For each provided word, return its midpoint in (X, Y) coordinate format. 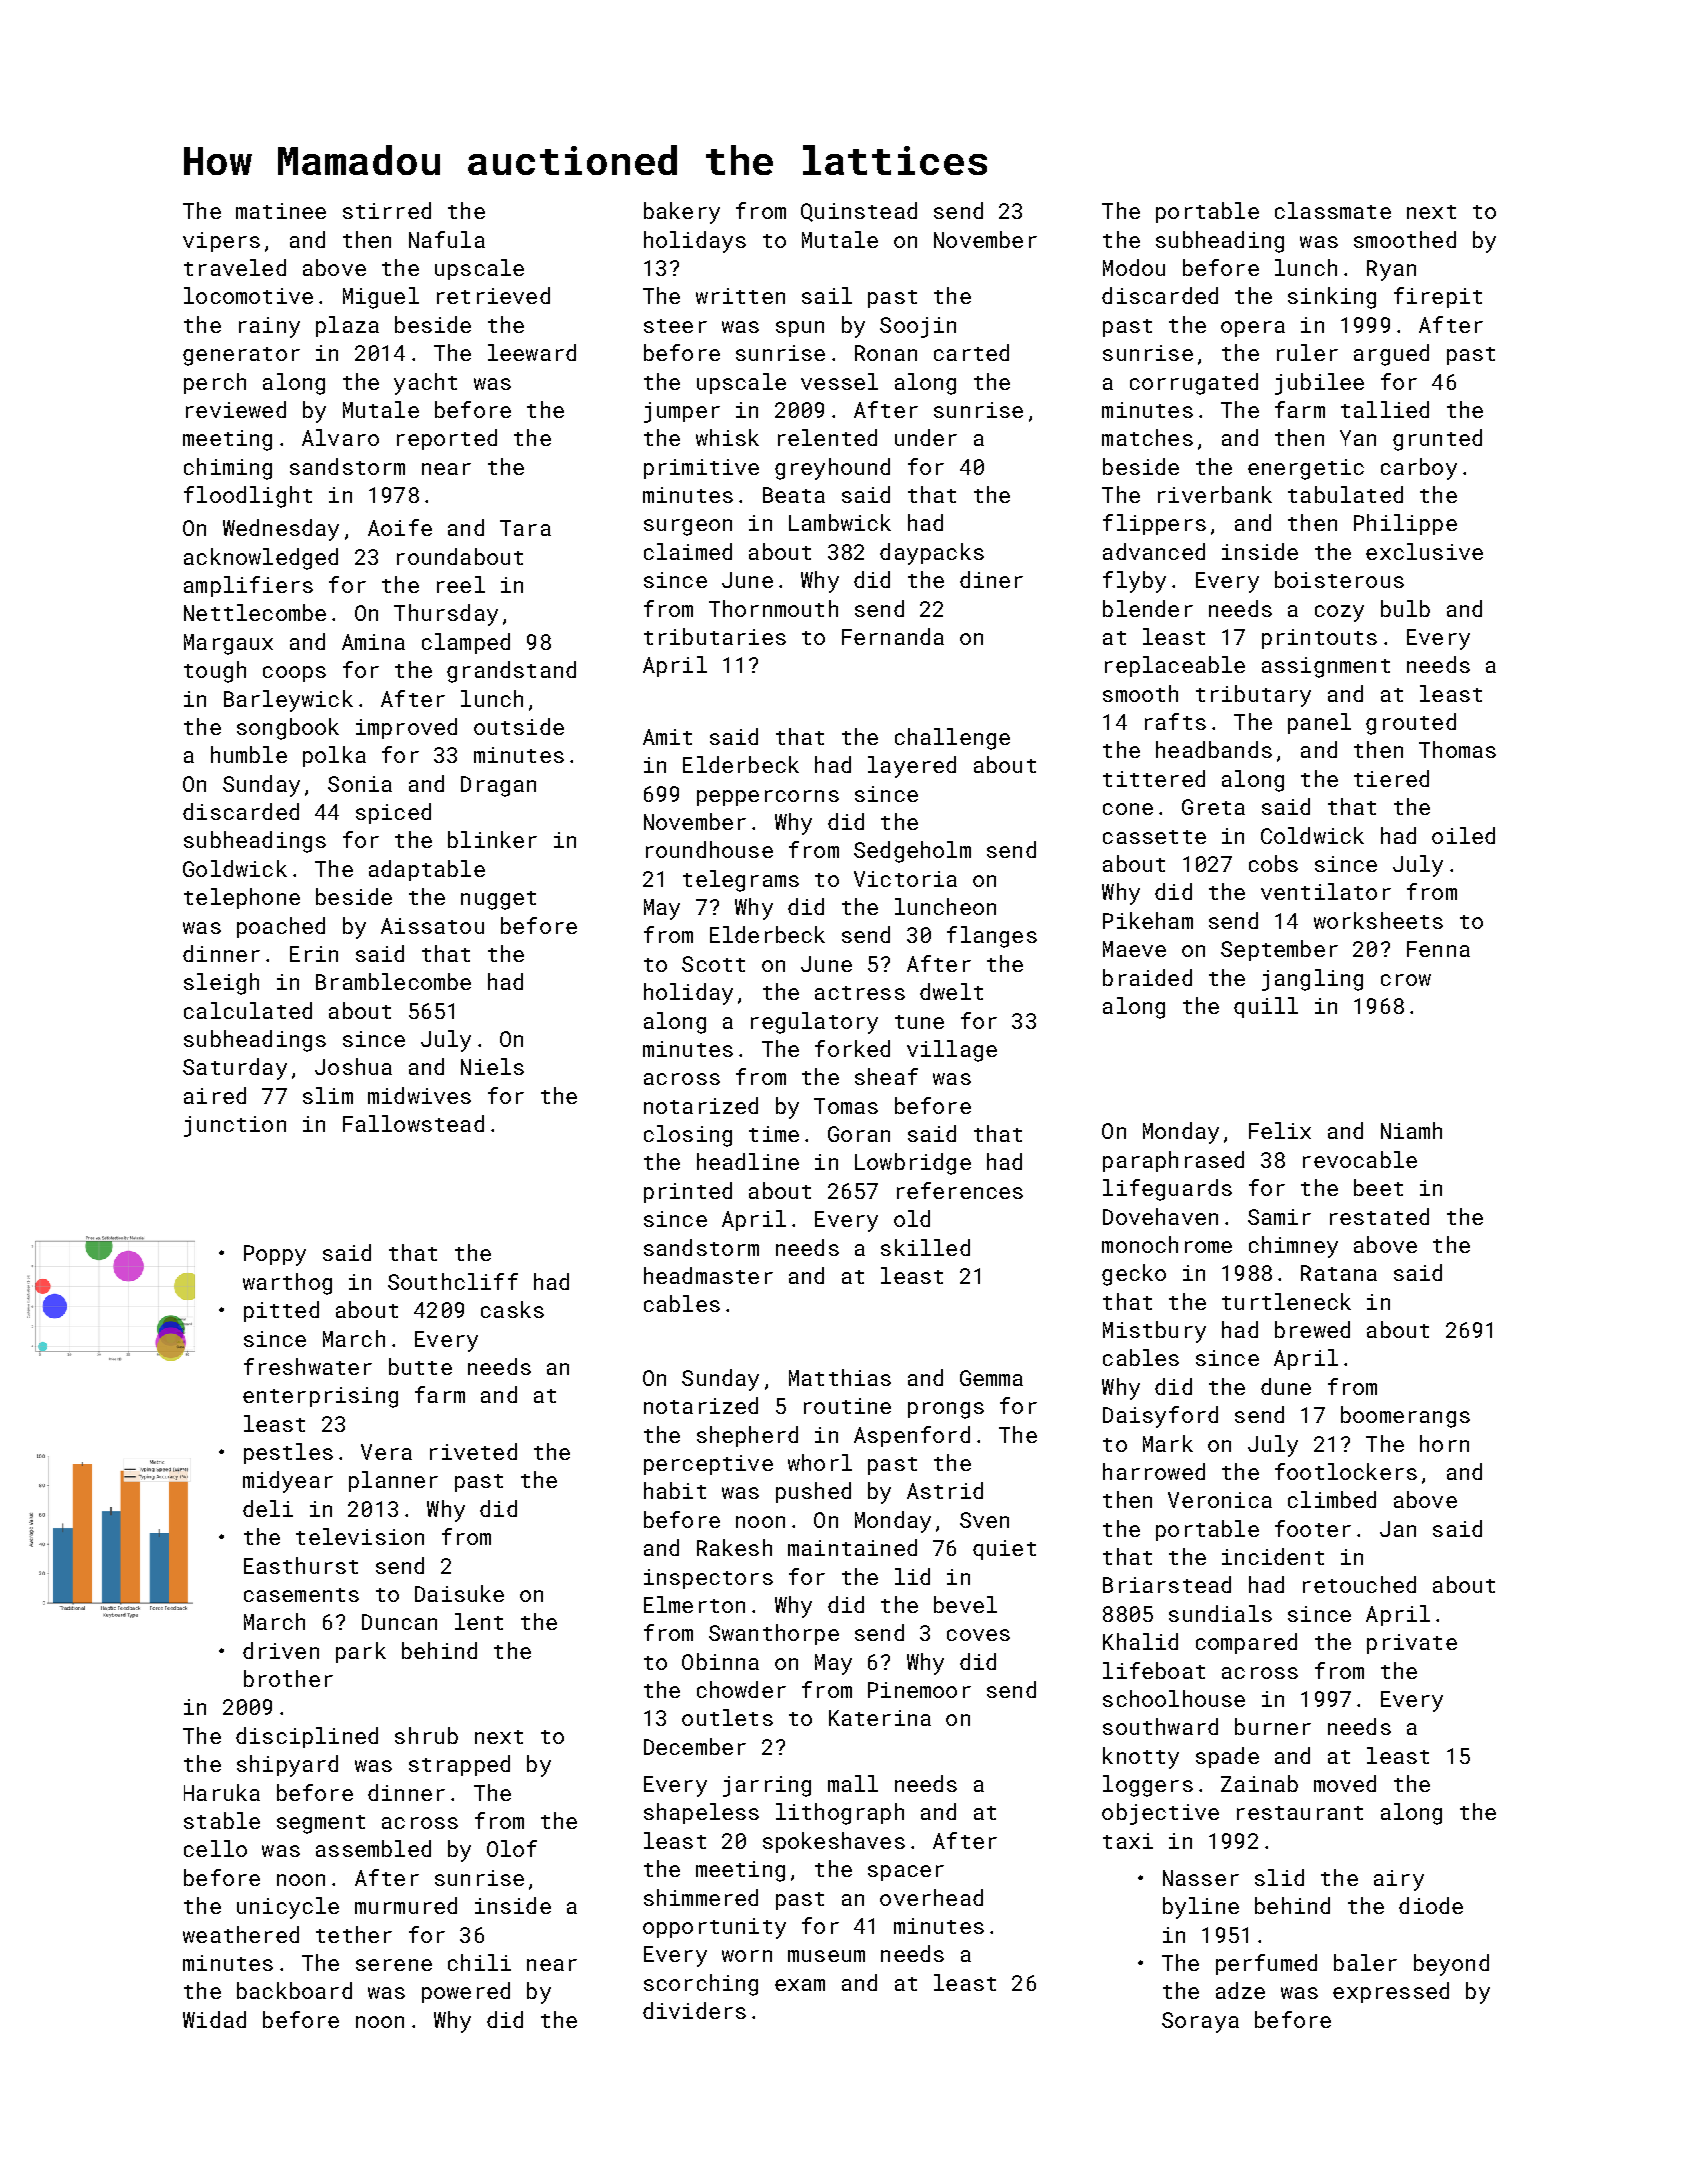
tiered (1391, 778)
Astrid (945, 1490)
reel (461, 584)
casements (301, 1595)
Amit (667, 737)
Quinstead (859, 212)
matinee (281, 211)
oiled (1463, 835)
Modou (1134, 267)
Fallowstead (413, 1123)
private (1412, 1644)
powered (466, 1992)
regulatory (814, 1023)
